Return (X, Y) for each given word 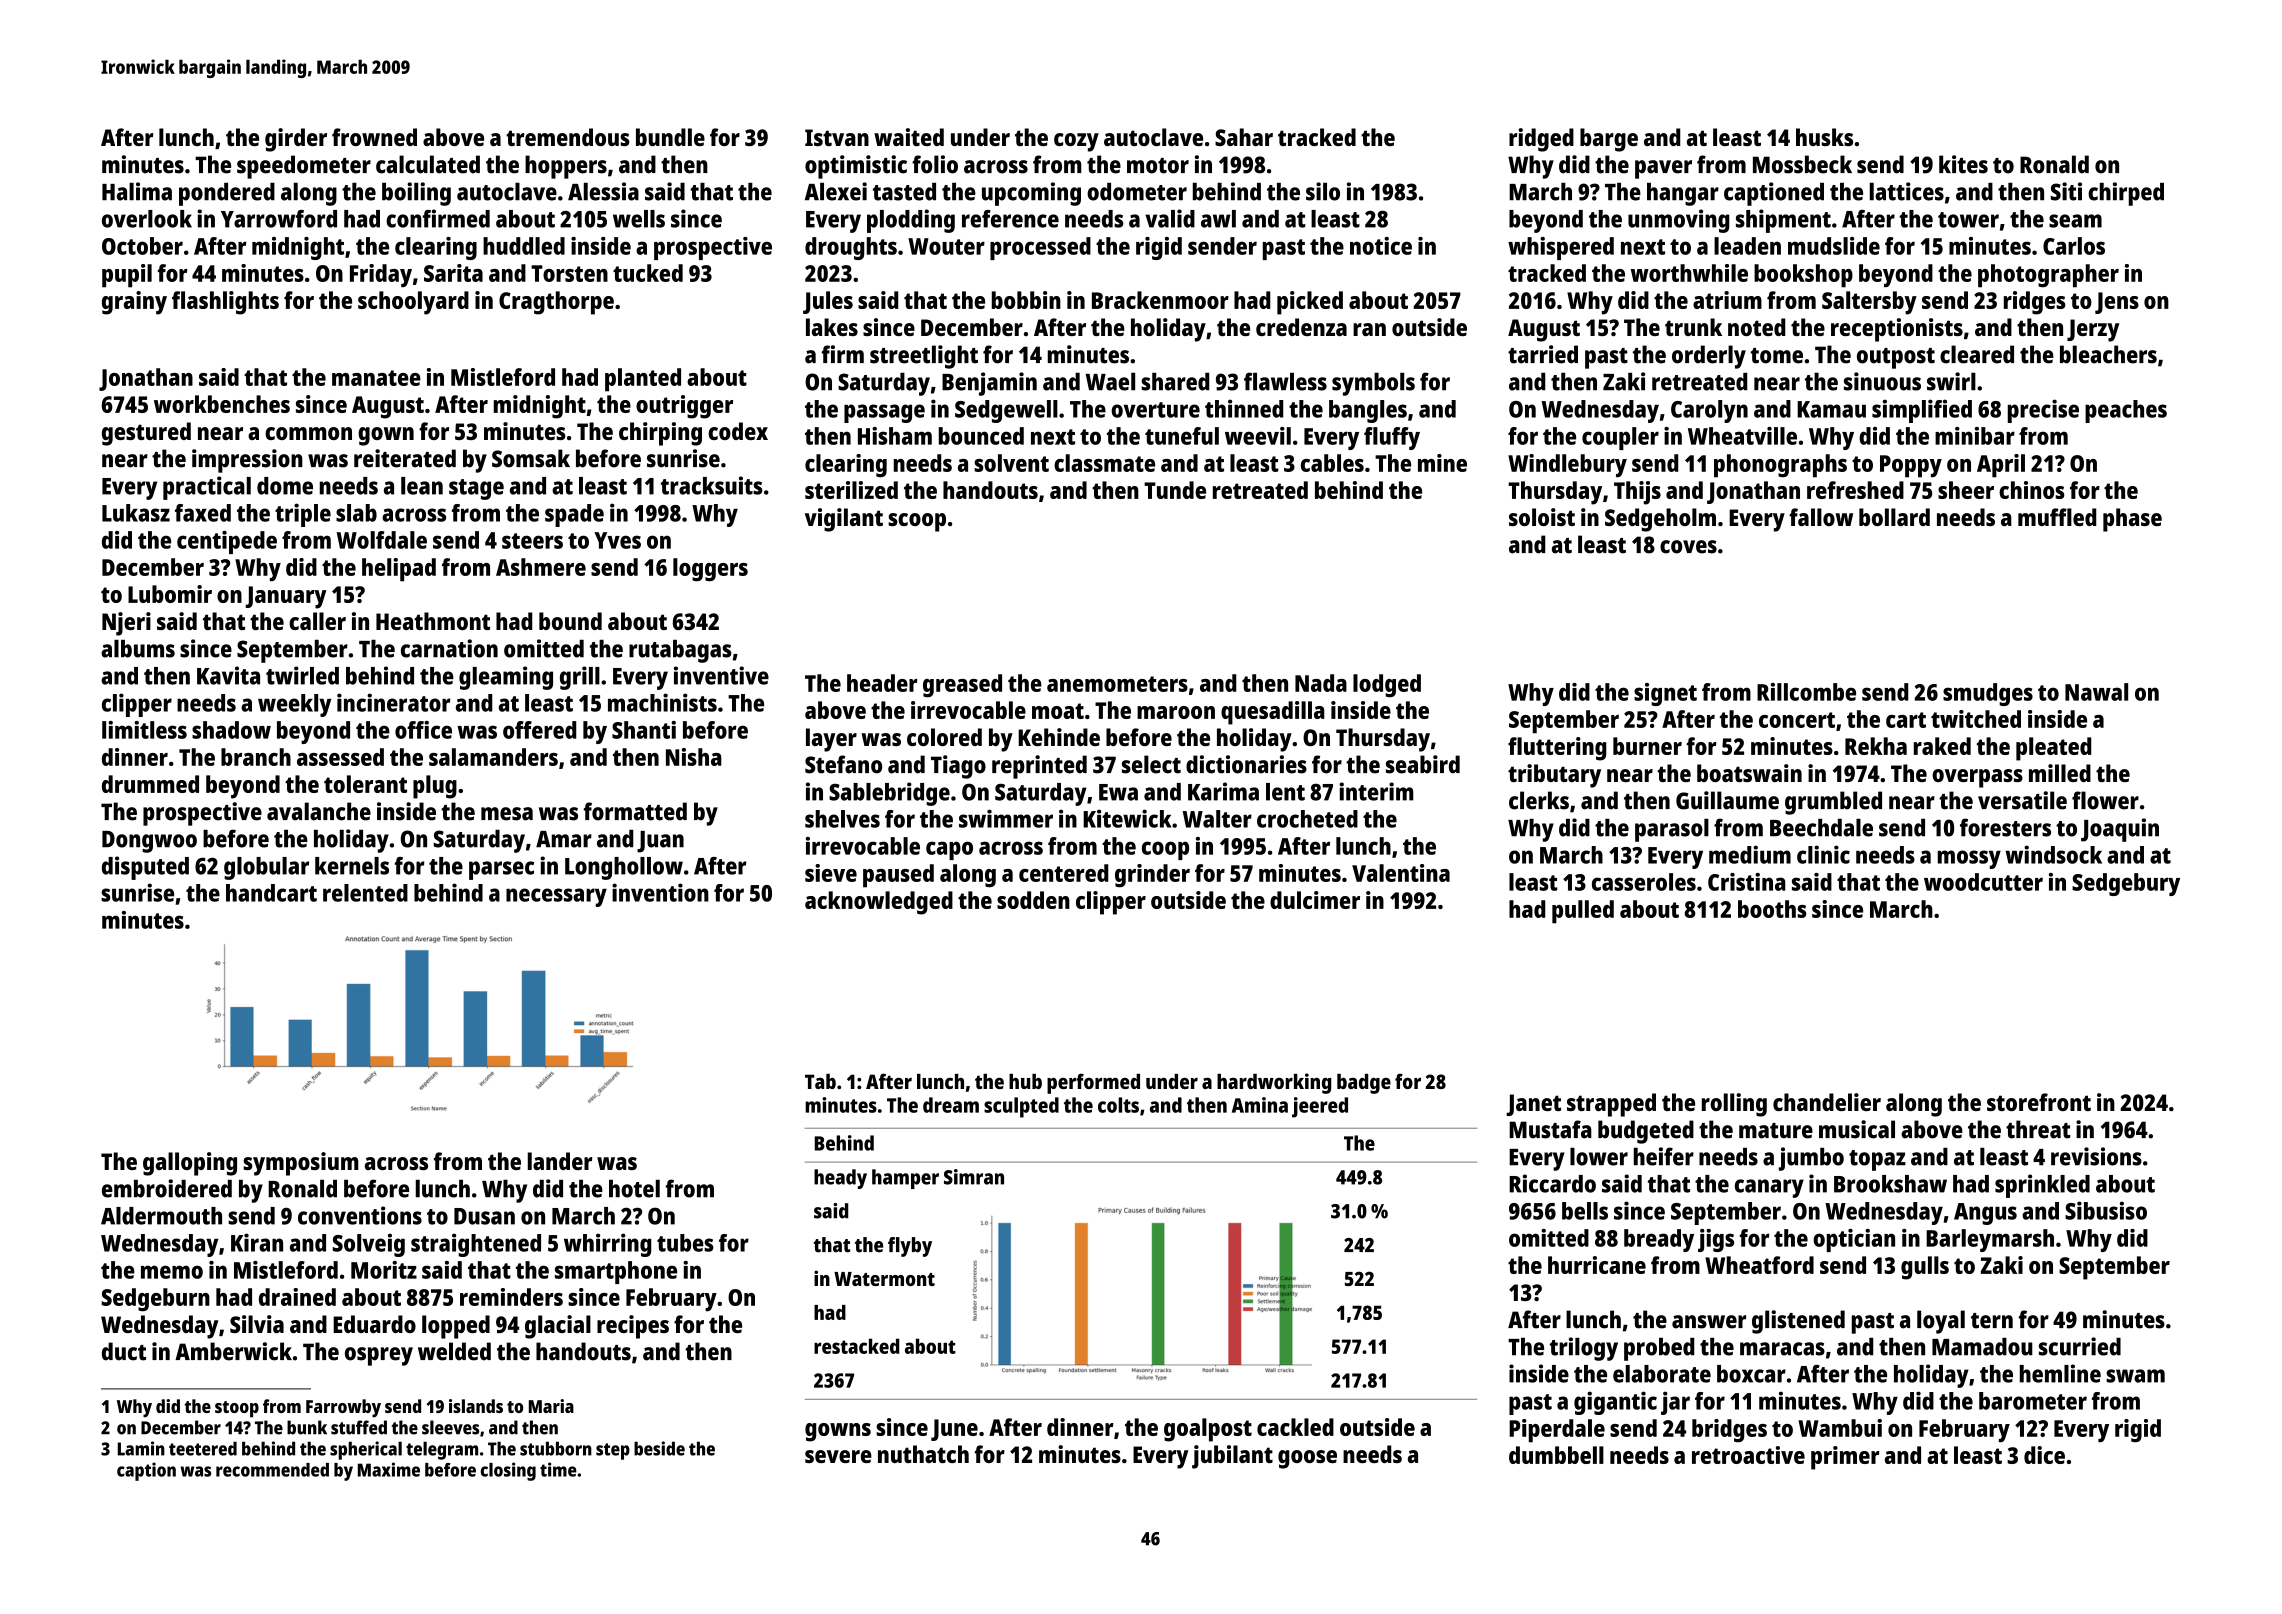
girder (296, 140)
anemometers (1117, 684)
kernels (352, 866)
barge (1609, 140)
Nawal (2096, 692)
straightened (476, 1245)
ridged (1541, 140)
